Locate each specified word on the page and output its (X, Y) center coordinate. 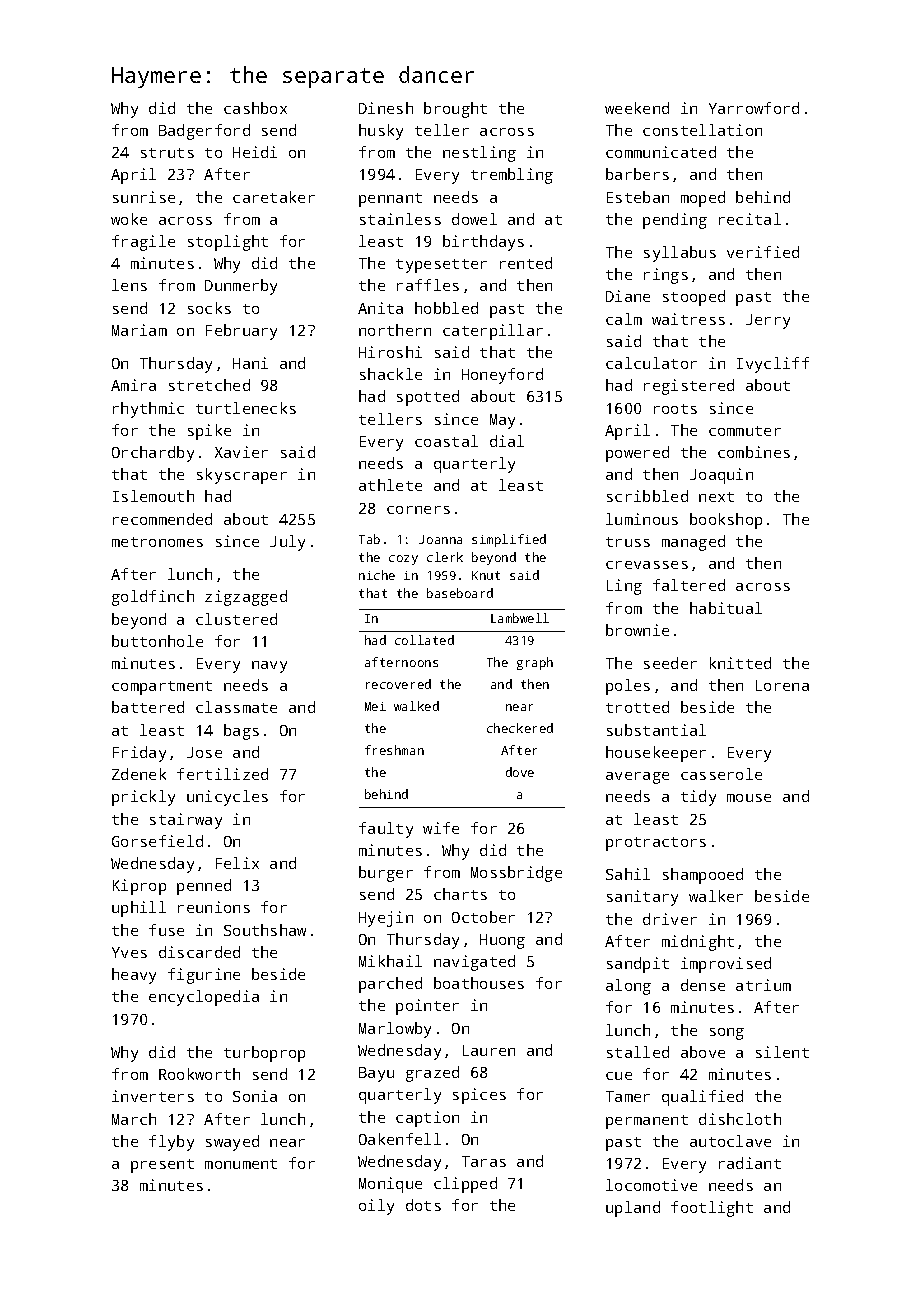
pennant (390, 200)
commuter (745, 431)
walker (716, 896)
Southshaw (265, 930)
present (162, 1166)
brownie (637, 630)
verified (763, 252)
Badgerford (204, 132)
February (241, 332)
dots (423, 1205)
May (502, 421)
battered (148, 707)
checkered (520, 728)
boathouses (479, 983)
